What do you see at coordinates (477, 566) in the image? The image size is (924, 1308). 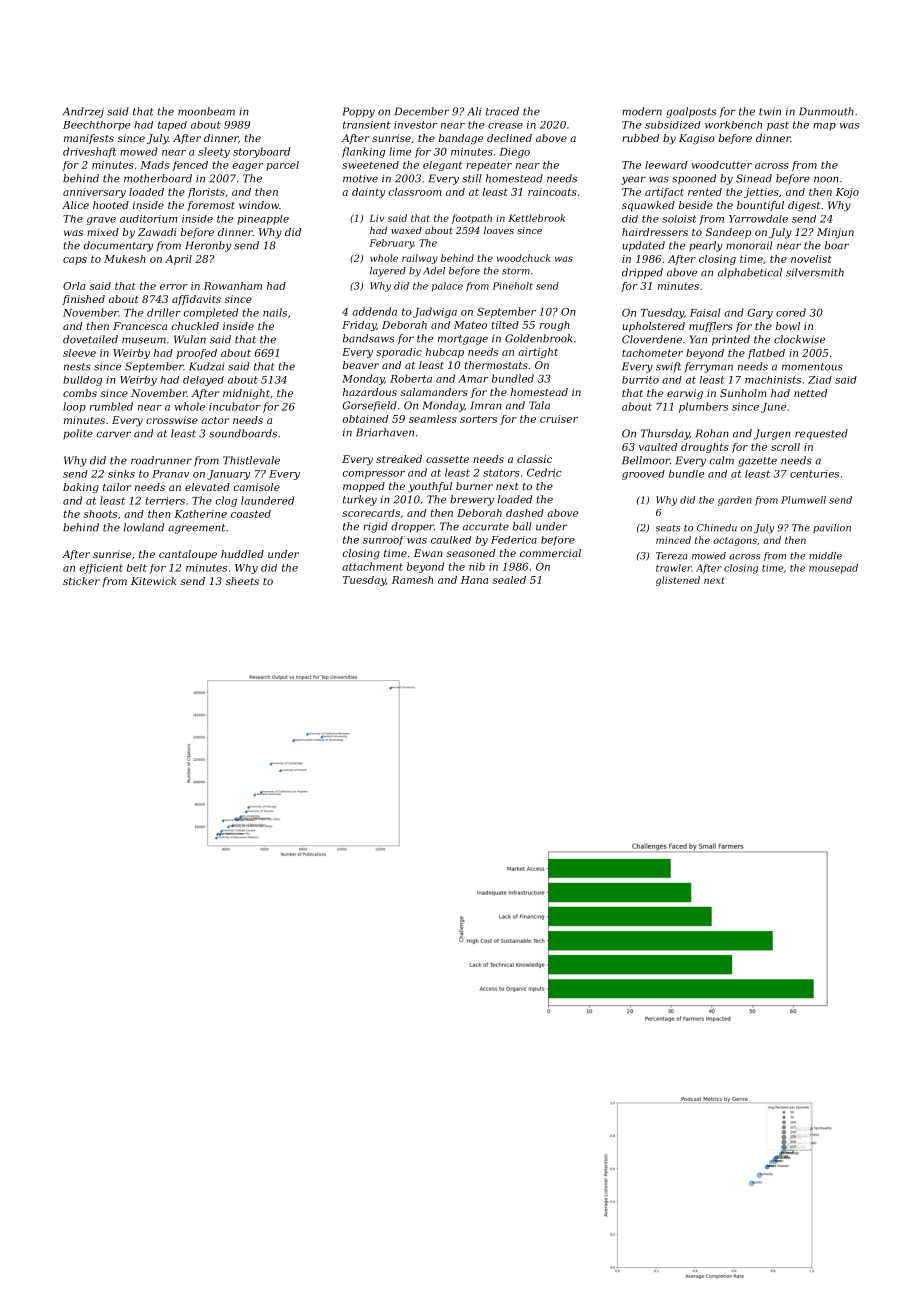 I see `nib` at bounding box center [477, 566].
